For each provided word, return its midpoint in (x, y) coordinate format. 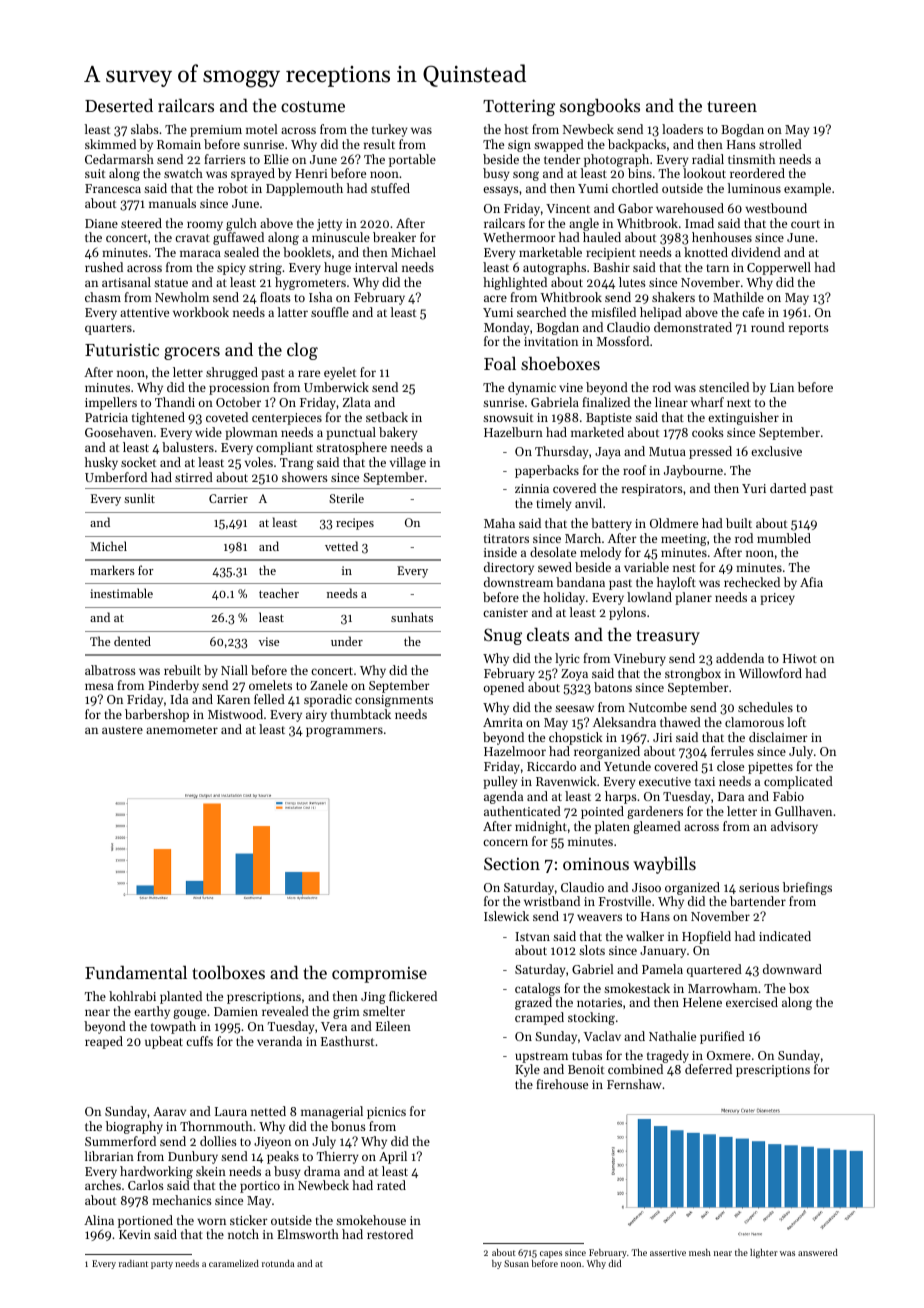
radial (708, 159)
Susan (516, 1263)
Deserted (119, 105)
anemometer (182, 730)
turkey (390, 130)
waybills (664, 865)
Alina (99, 1220)
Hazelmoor (515, 751)
